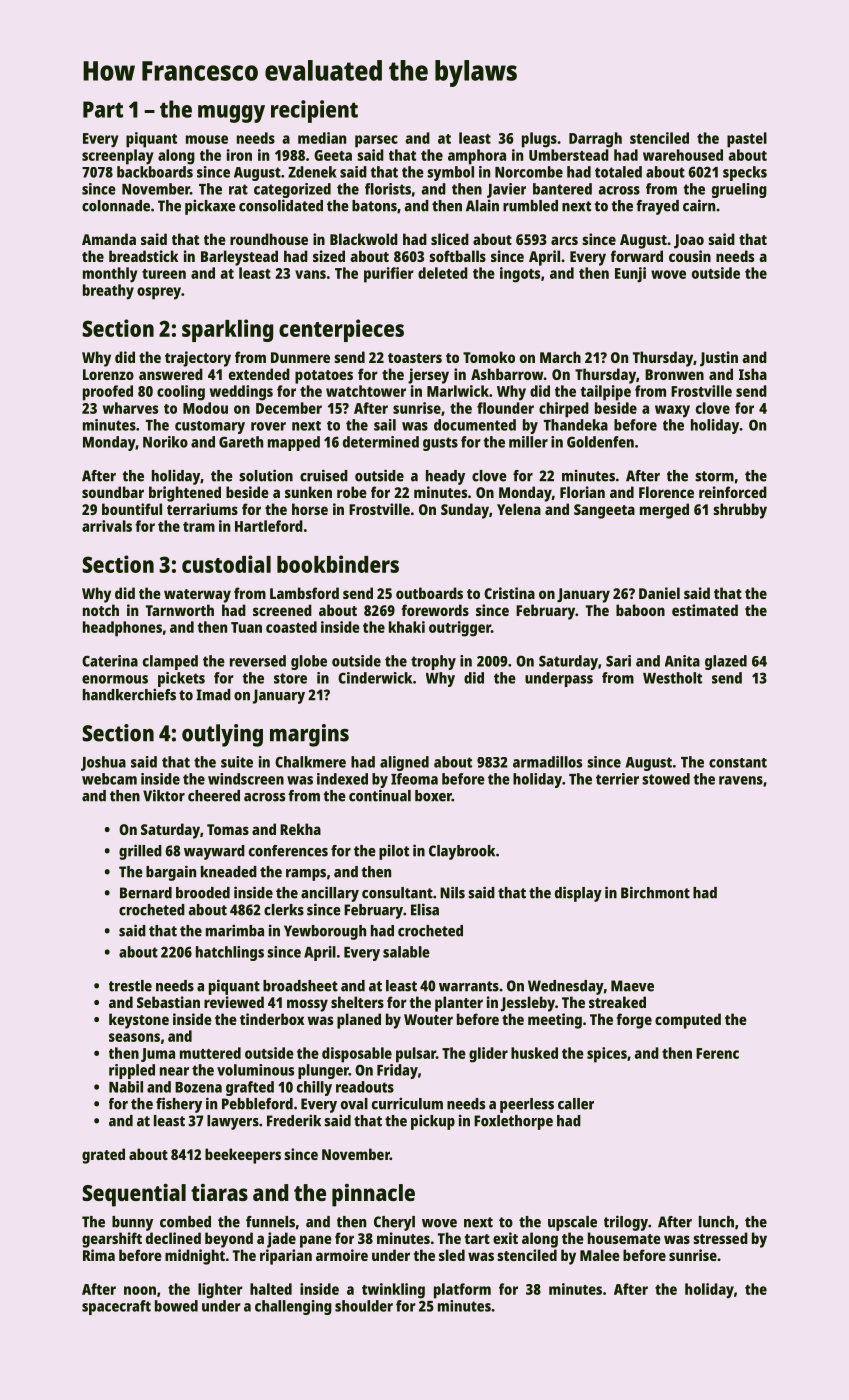 The height and width of the screenshot is (1400, 849). What do you see at coordinates (293, 1307) in the screenshot?
I see `challenging` at bounding box center [293, 1307].
